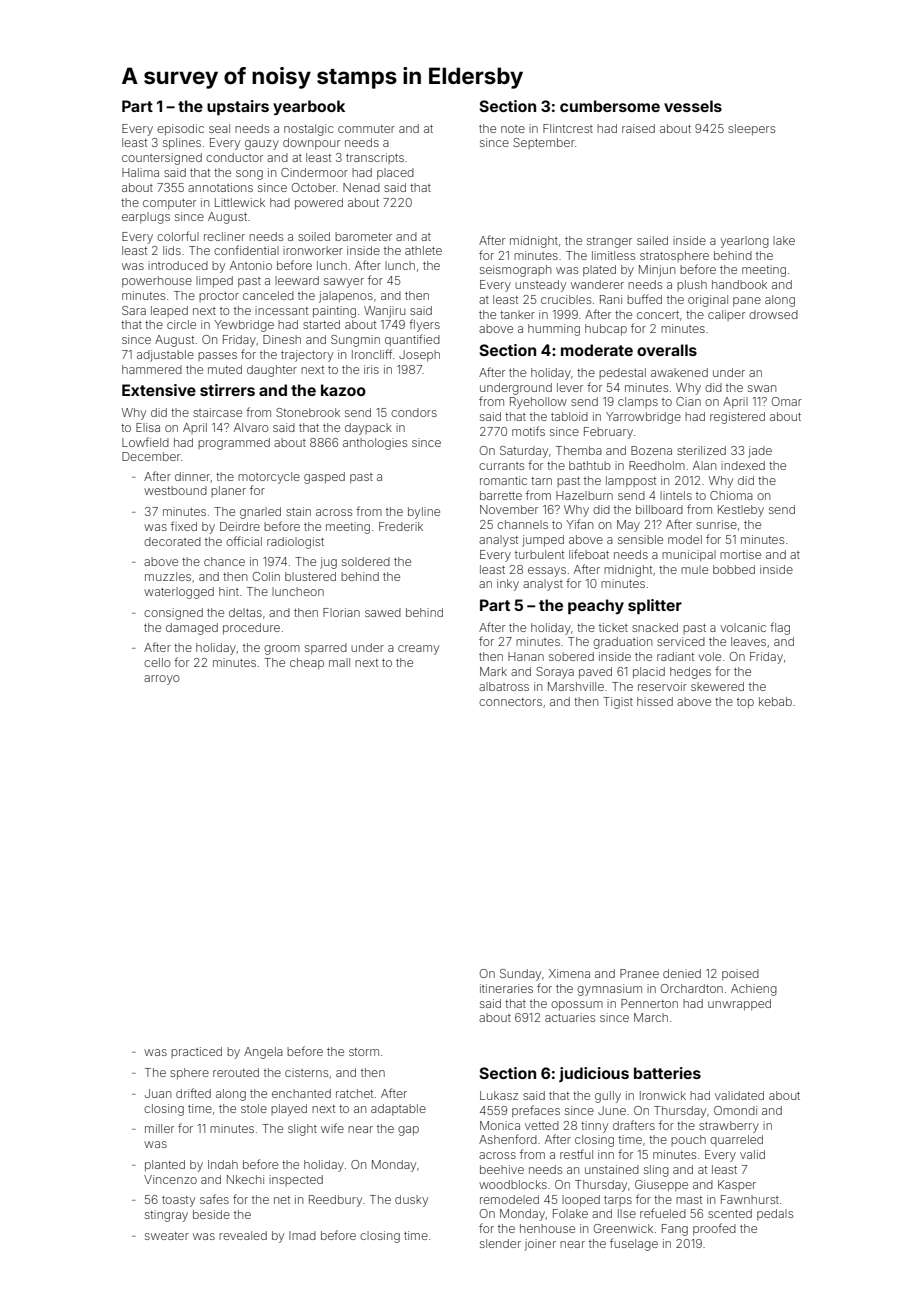 This screenshot has height=1308, width=924. Describe the element at coordinates (610, 106) in the screenshot. I see `cumbersome` at that location.
